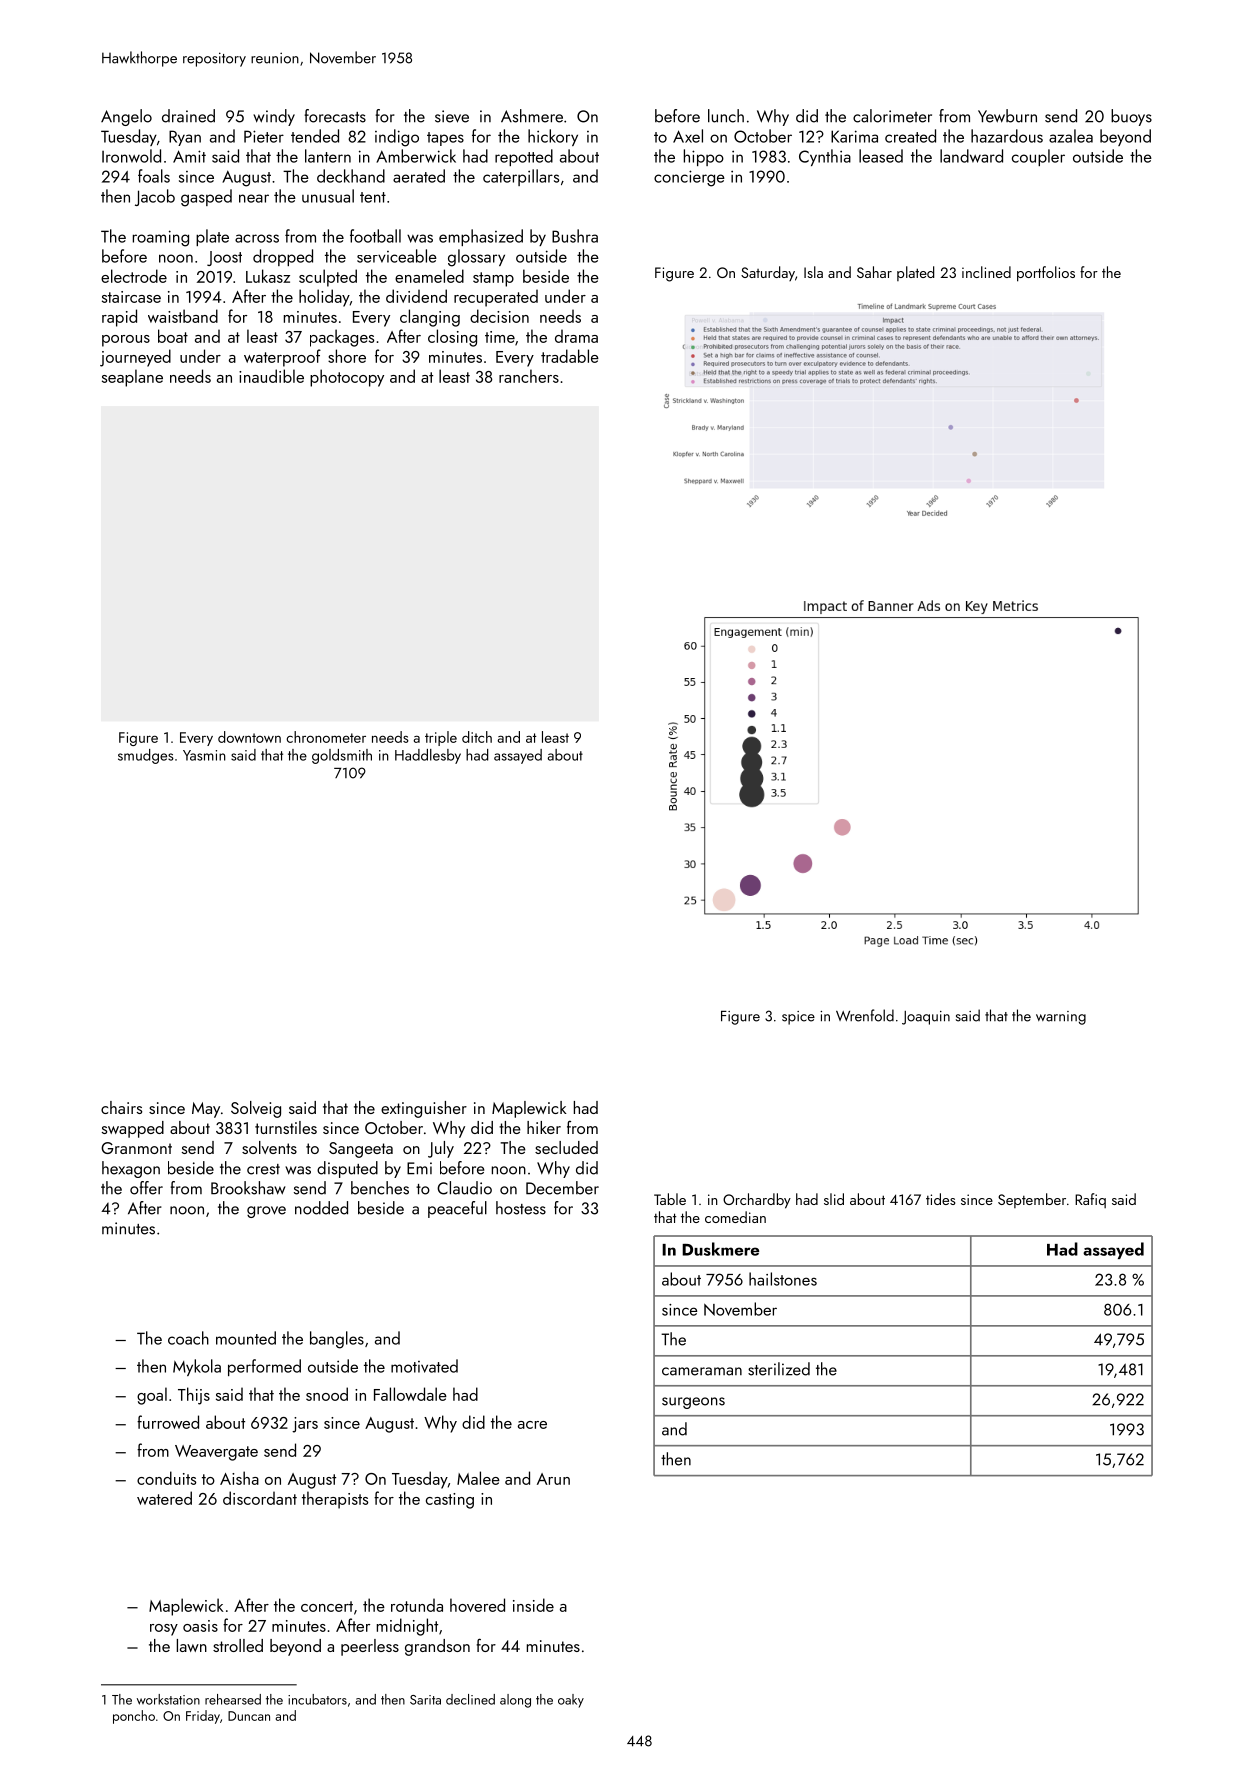 The height and width of the screenshot is (1772, 1253). I want to click on buoys, so click(1131, 117).
